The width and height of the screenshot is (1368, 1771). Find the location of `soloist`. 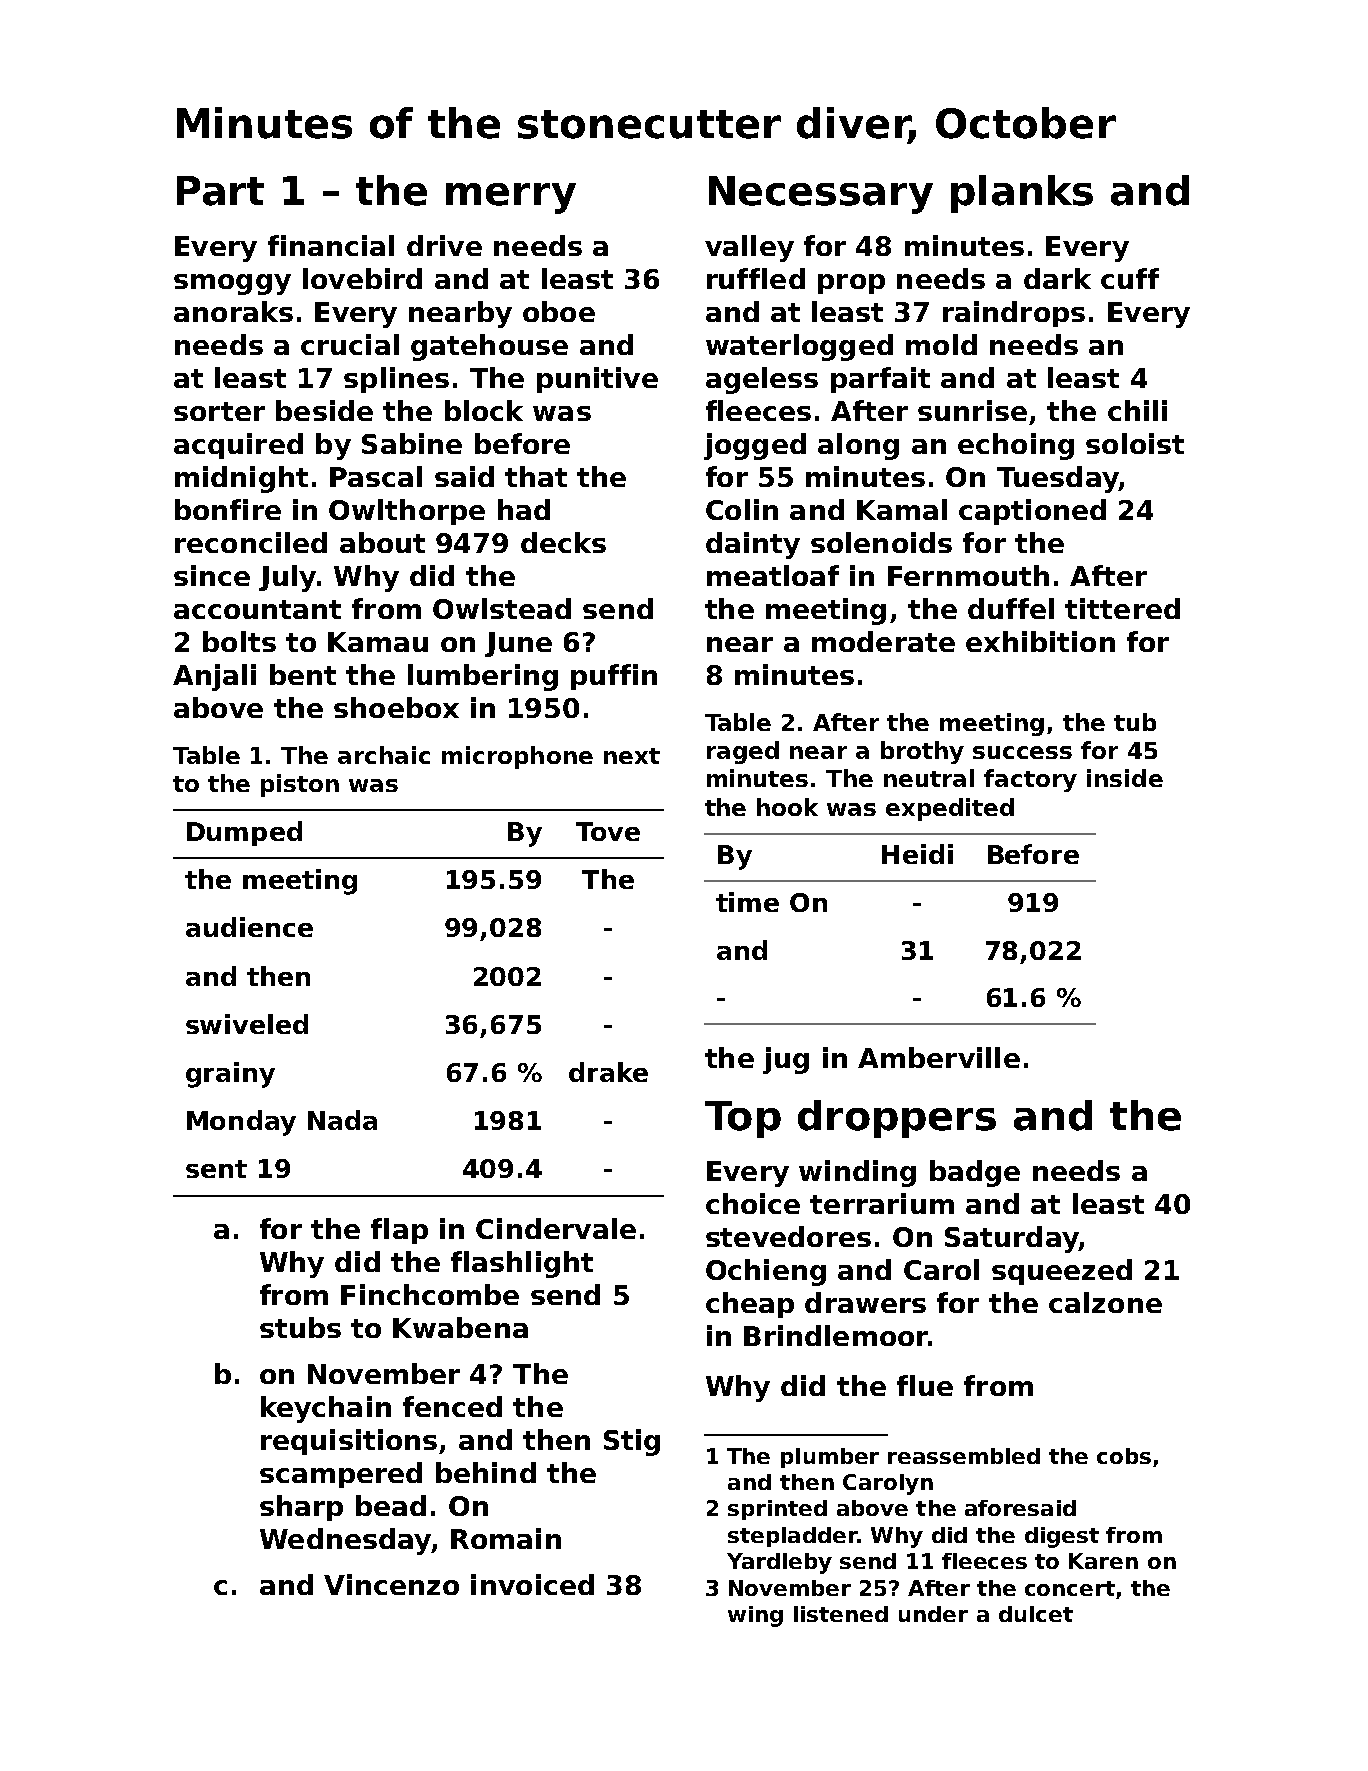

soloist is located at coordinates (1135, 443).
